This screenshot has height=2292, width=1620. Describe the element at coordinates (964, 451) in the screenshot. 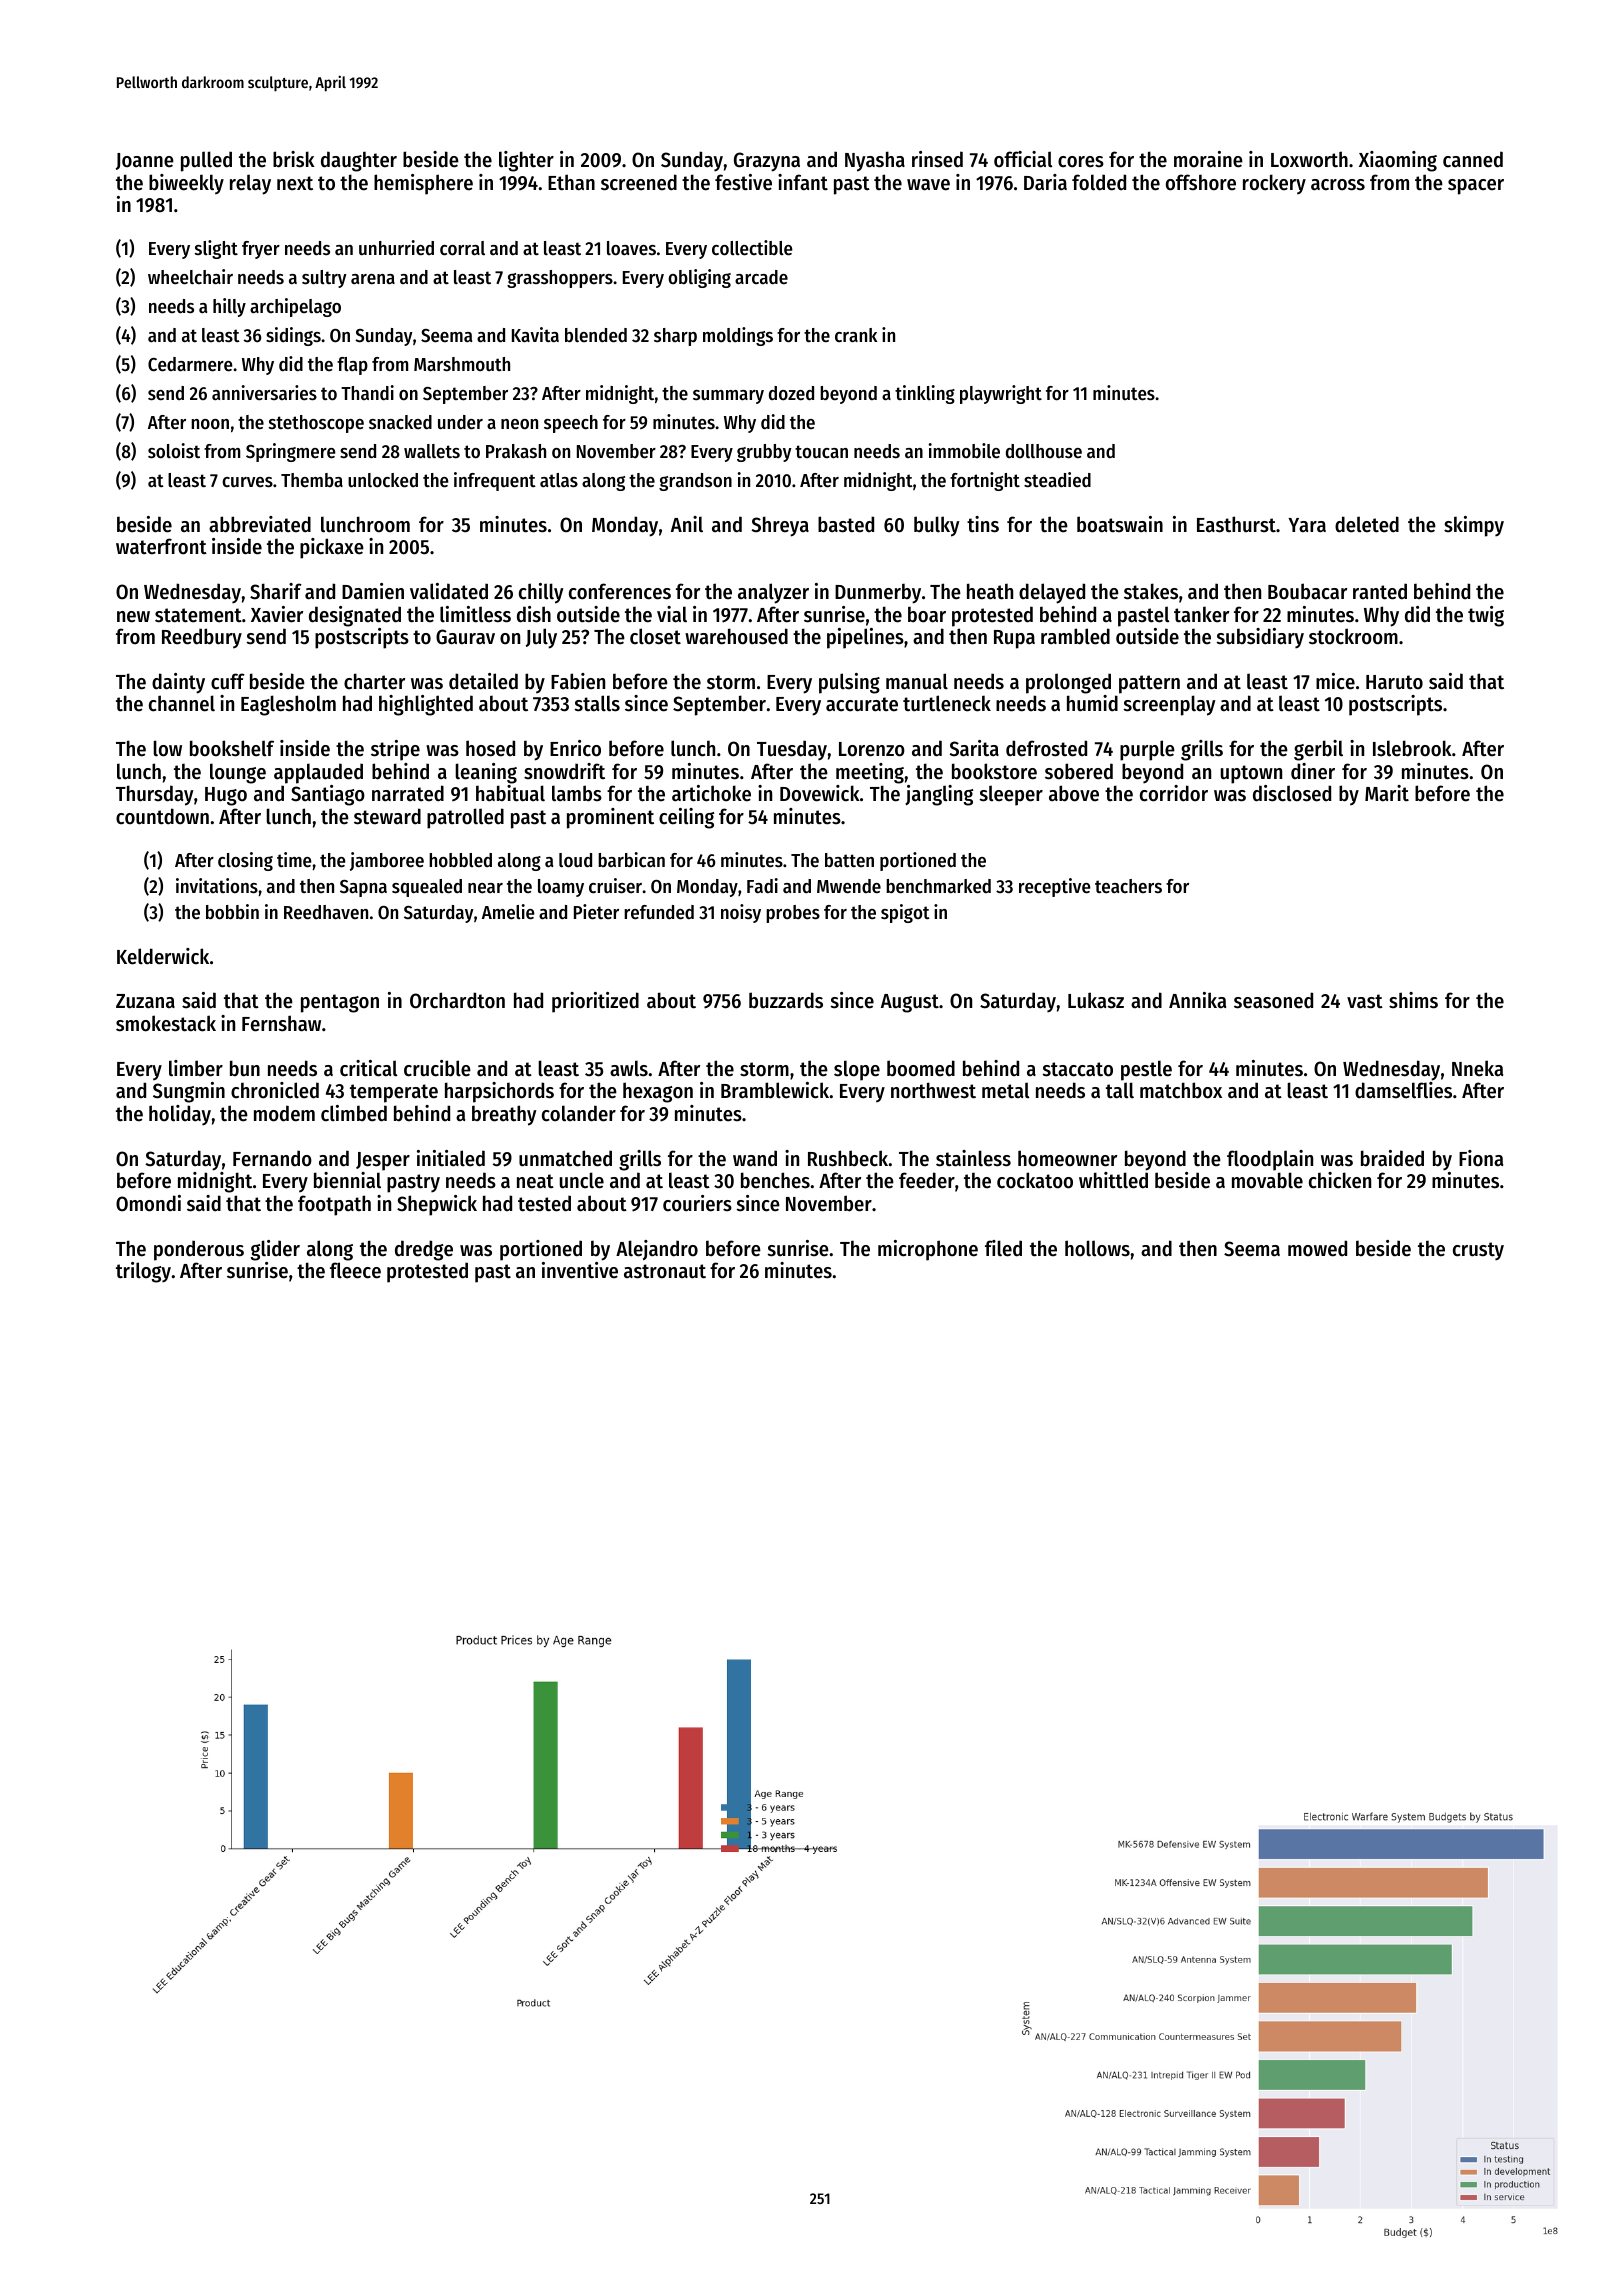

I see `immobile` at that location.
